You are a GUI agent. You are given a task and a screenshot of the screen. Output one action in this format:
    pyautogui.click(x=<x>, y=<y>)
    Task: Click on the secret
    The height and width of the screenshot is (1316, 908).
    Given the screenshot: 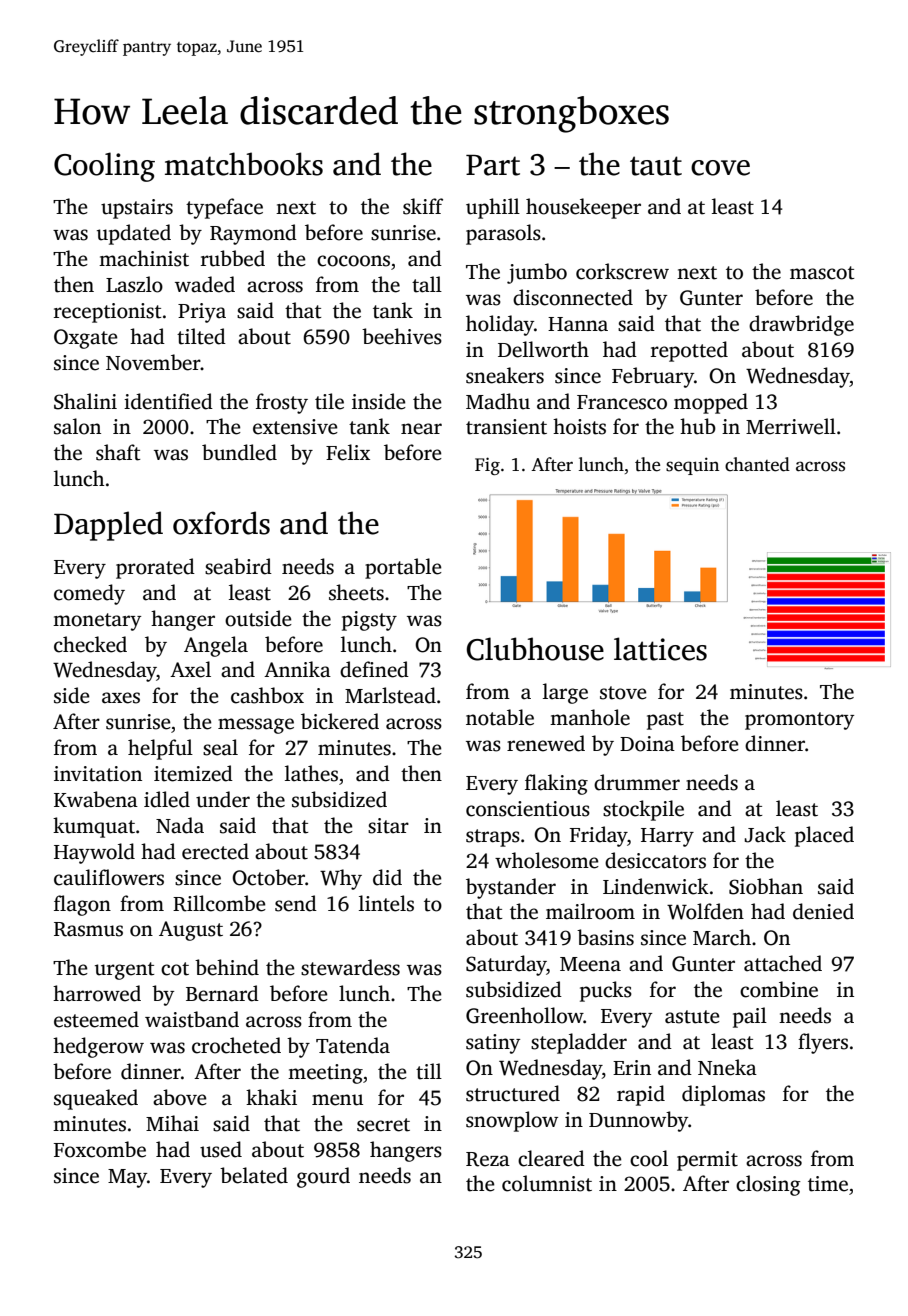 What is the action you would take?
    pyautogui.click(x=383, y=1125)
